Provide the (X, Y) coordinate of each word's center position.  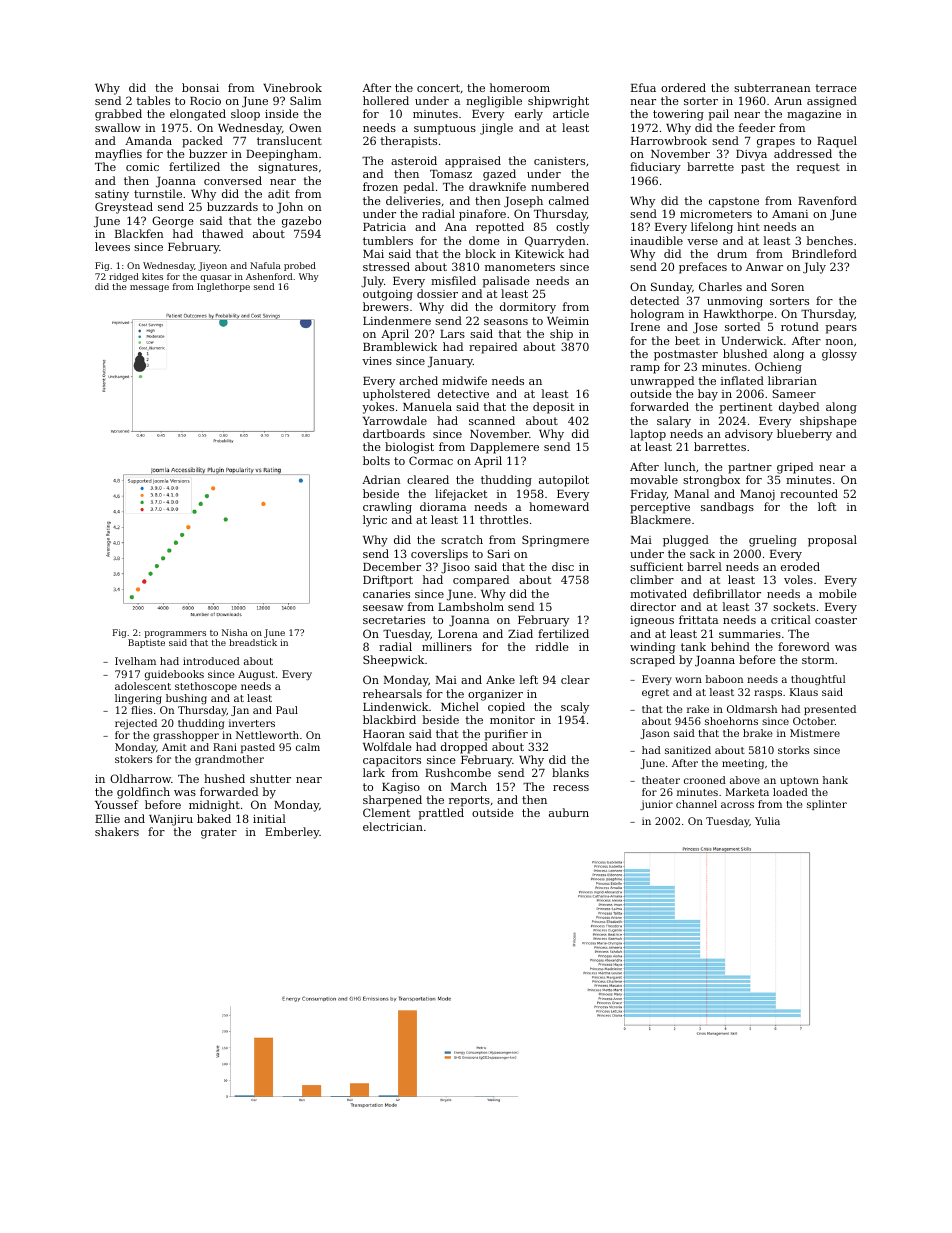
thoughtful (818, 680)
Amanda (148, 140)
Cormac (431, 460)
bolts (376, 460)
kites (152, 276)
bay (708, 395)
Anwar (764, 267)
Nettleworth (267, 735)
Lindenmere (397, 320)
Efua (643, 87)
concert (438, 88)
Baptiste (146, 643)
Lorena (458, 634)
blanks (570, 772)
